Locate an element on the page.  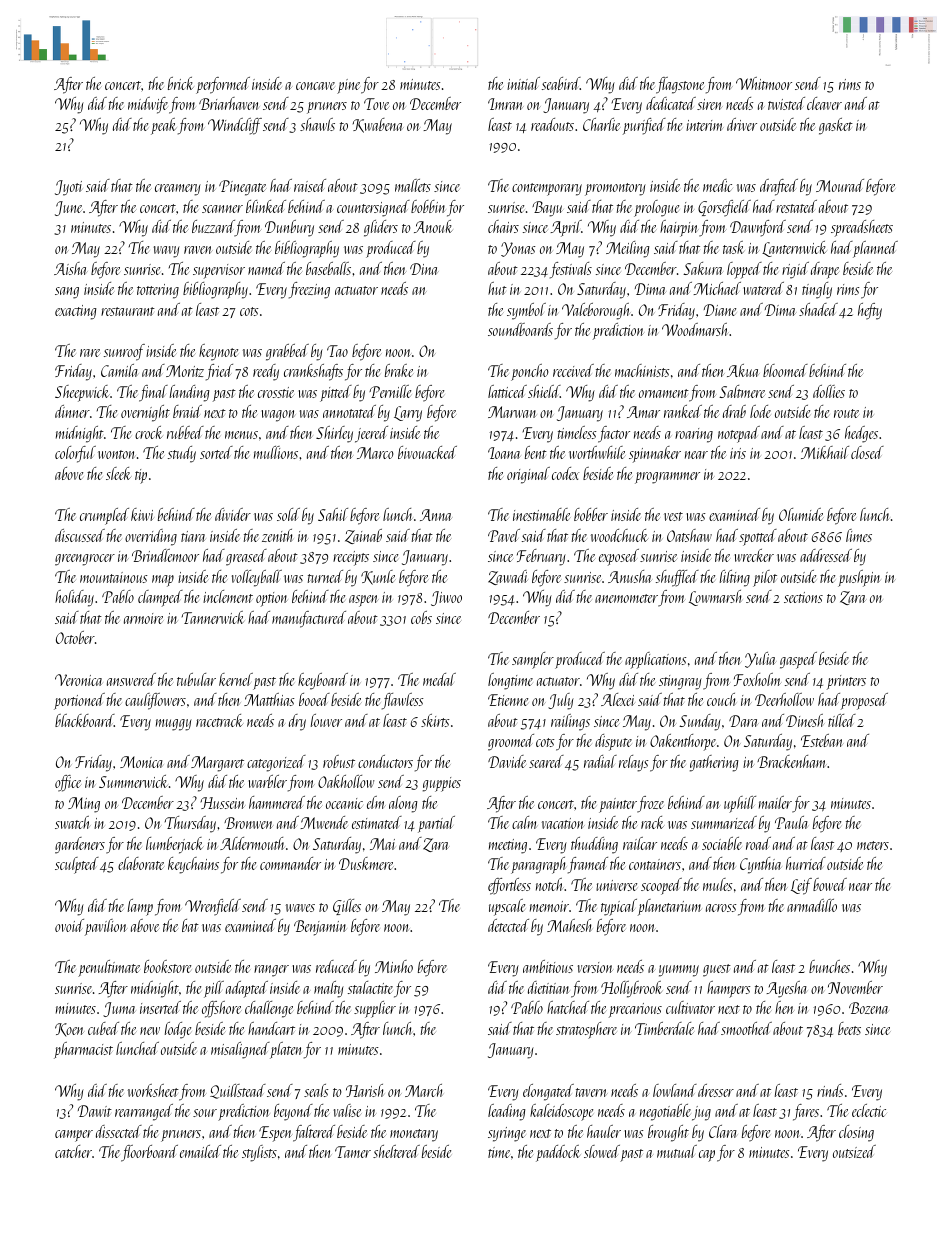
closing is located at coordinates (856, 1133).
